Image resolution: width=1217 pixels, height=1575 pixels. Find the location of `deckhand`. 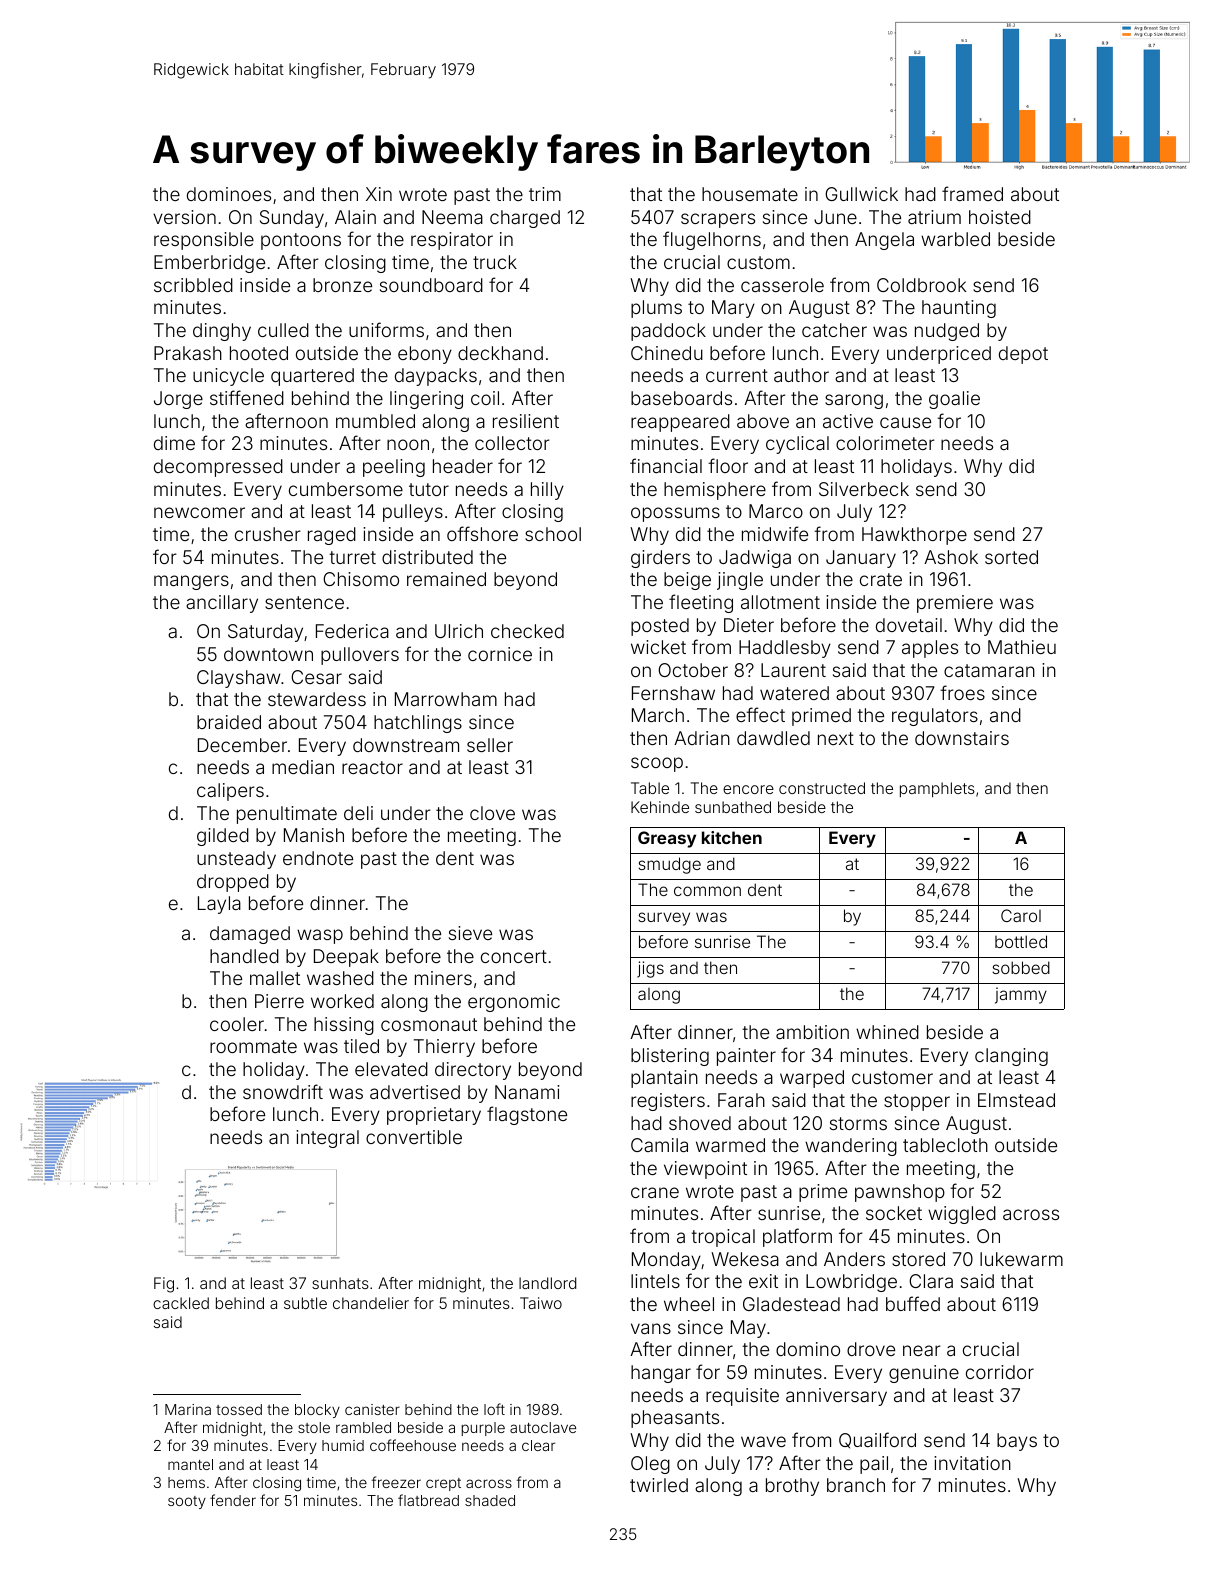

deckhand is located at coordinates (500, 353).
